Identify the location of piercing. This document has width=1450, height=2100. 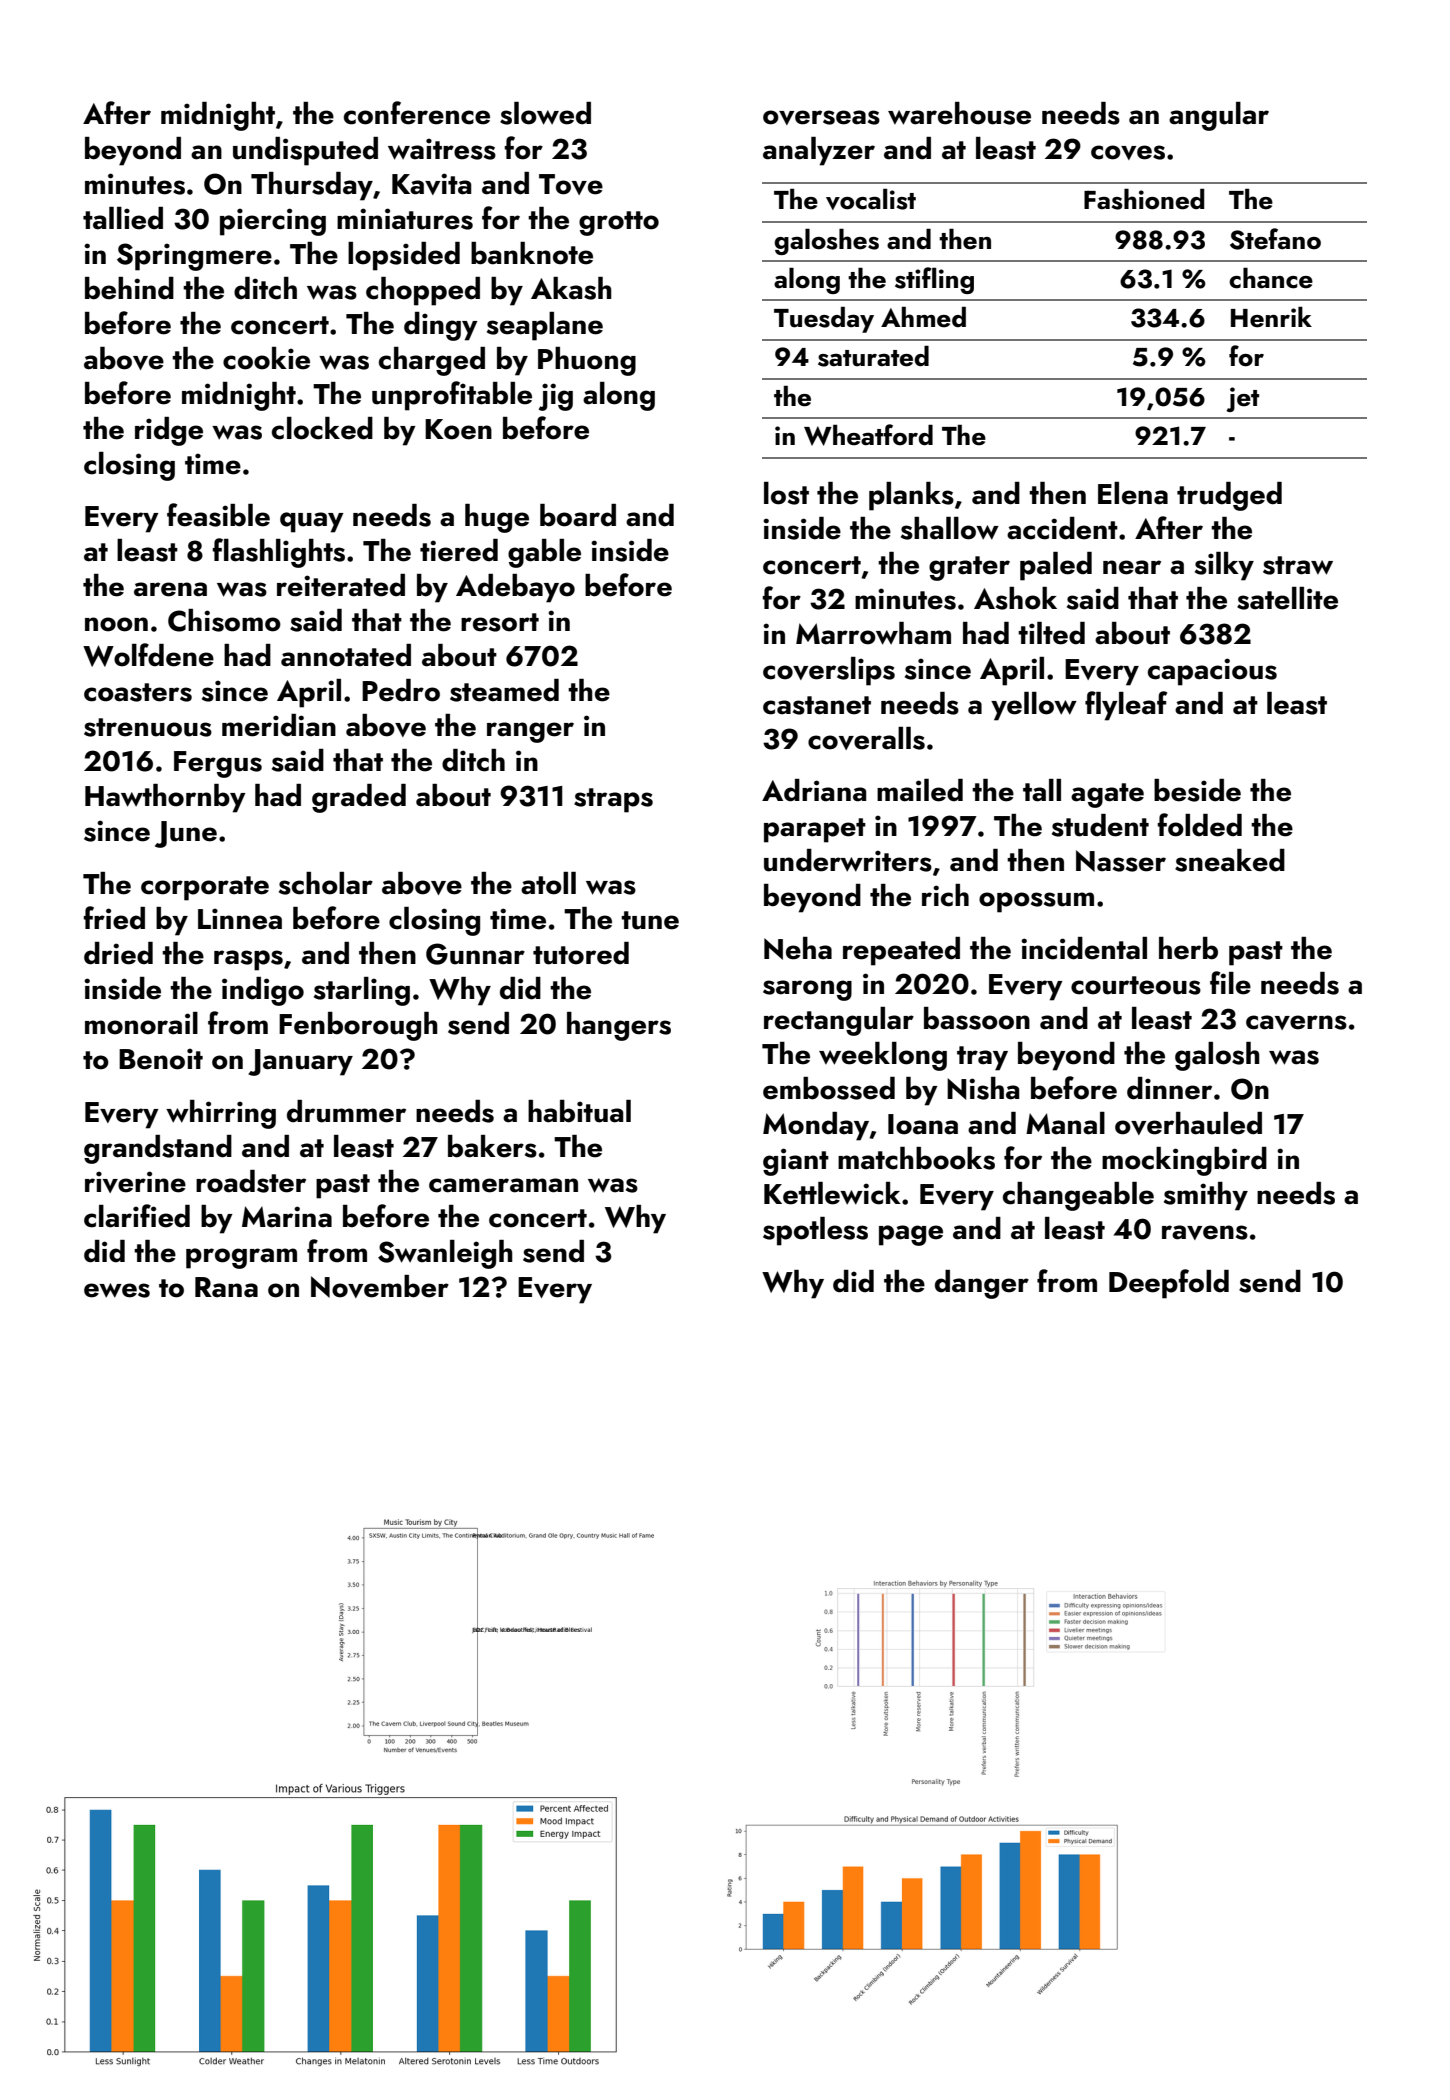
(273, 222).
